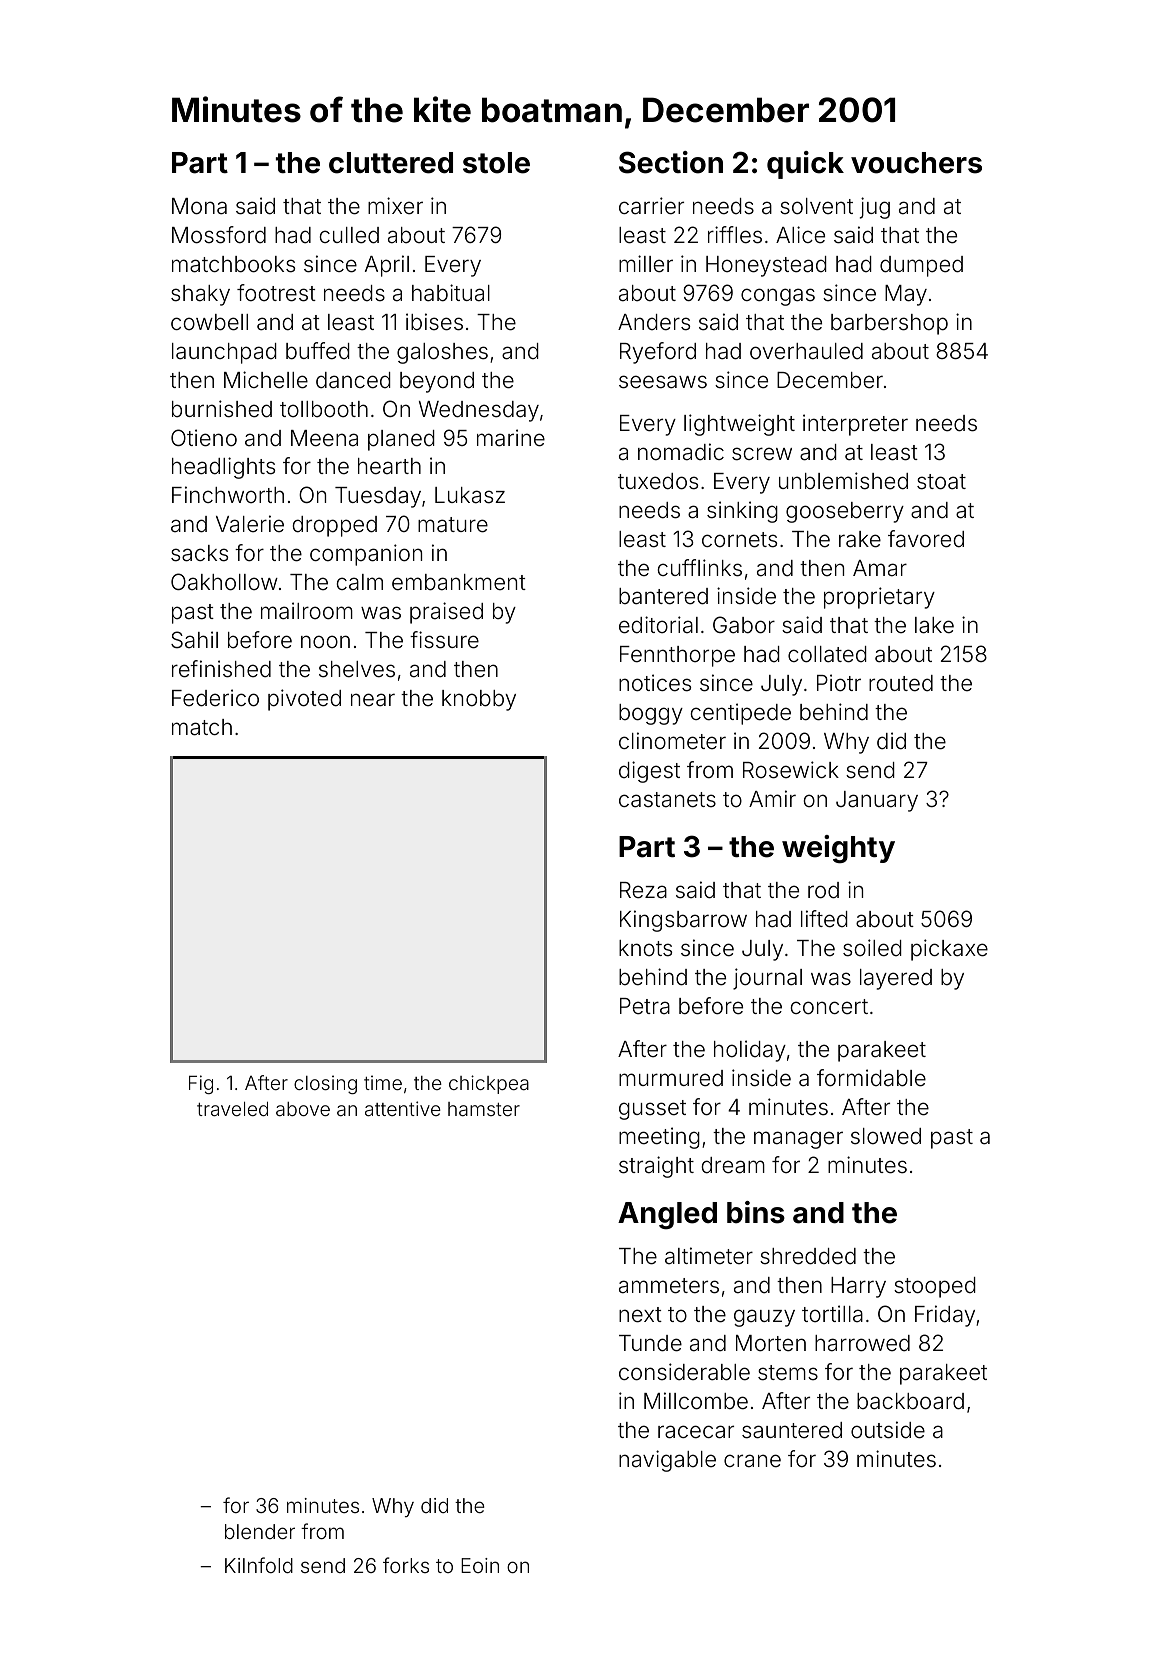 The height and width of the page is (1654, 1165). What do you see at coordinates (199, 206) in the page?
I see `Mona` at bounding box center [199, 206].
